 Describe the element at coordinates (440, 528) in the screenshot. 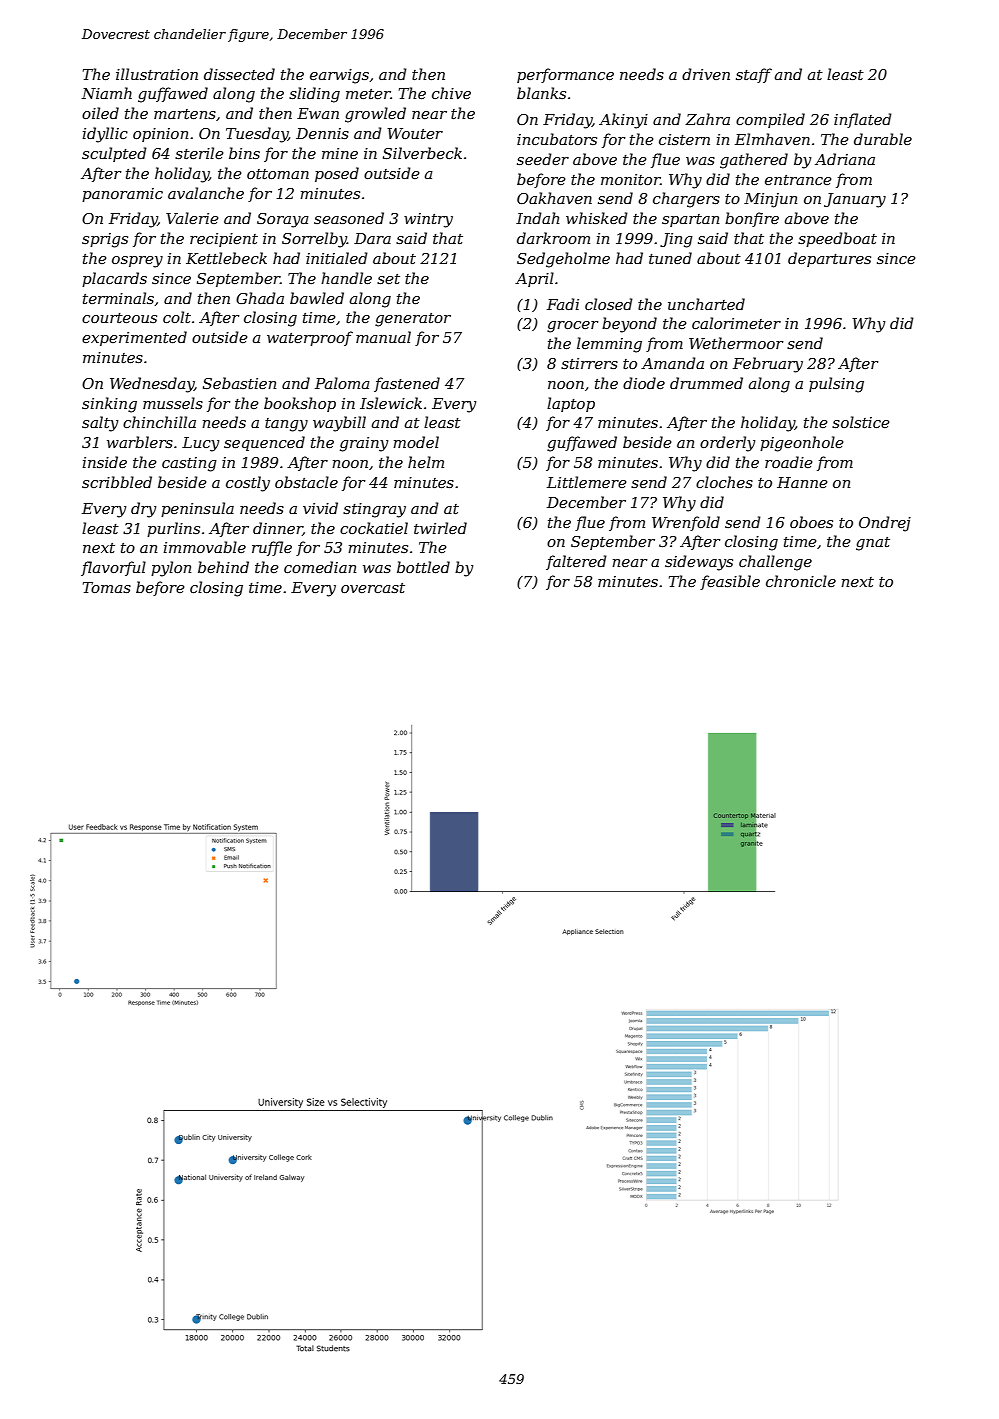

I see `twirled` at that location.
